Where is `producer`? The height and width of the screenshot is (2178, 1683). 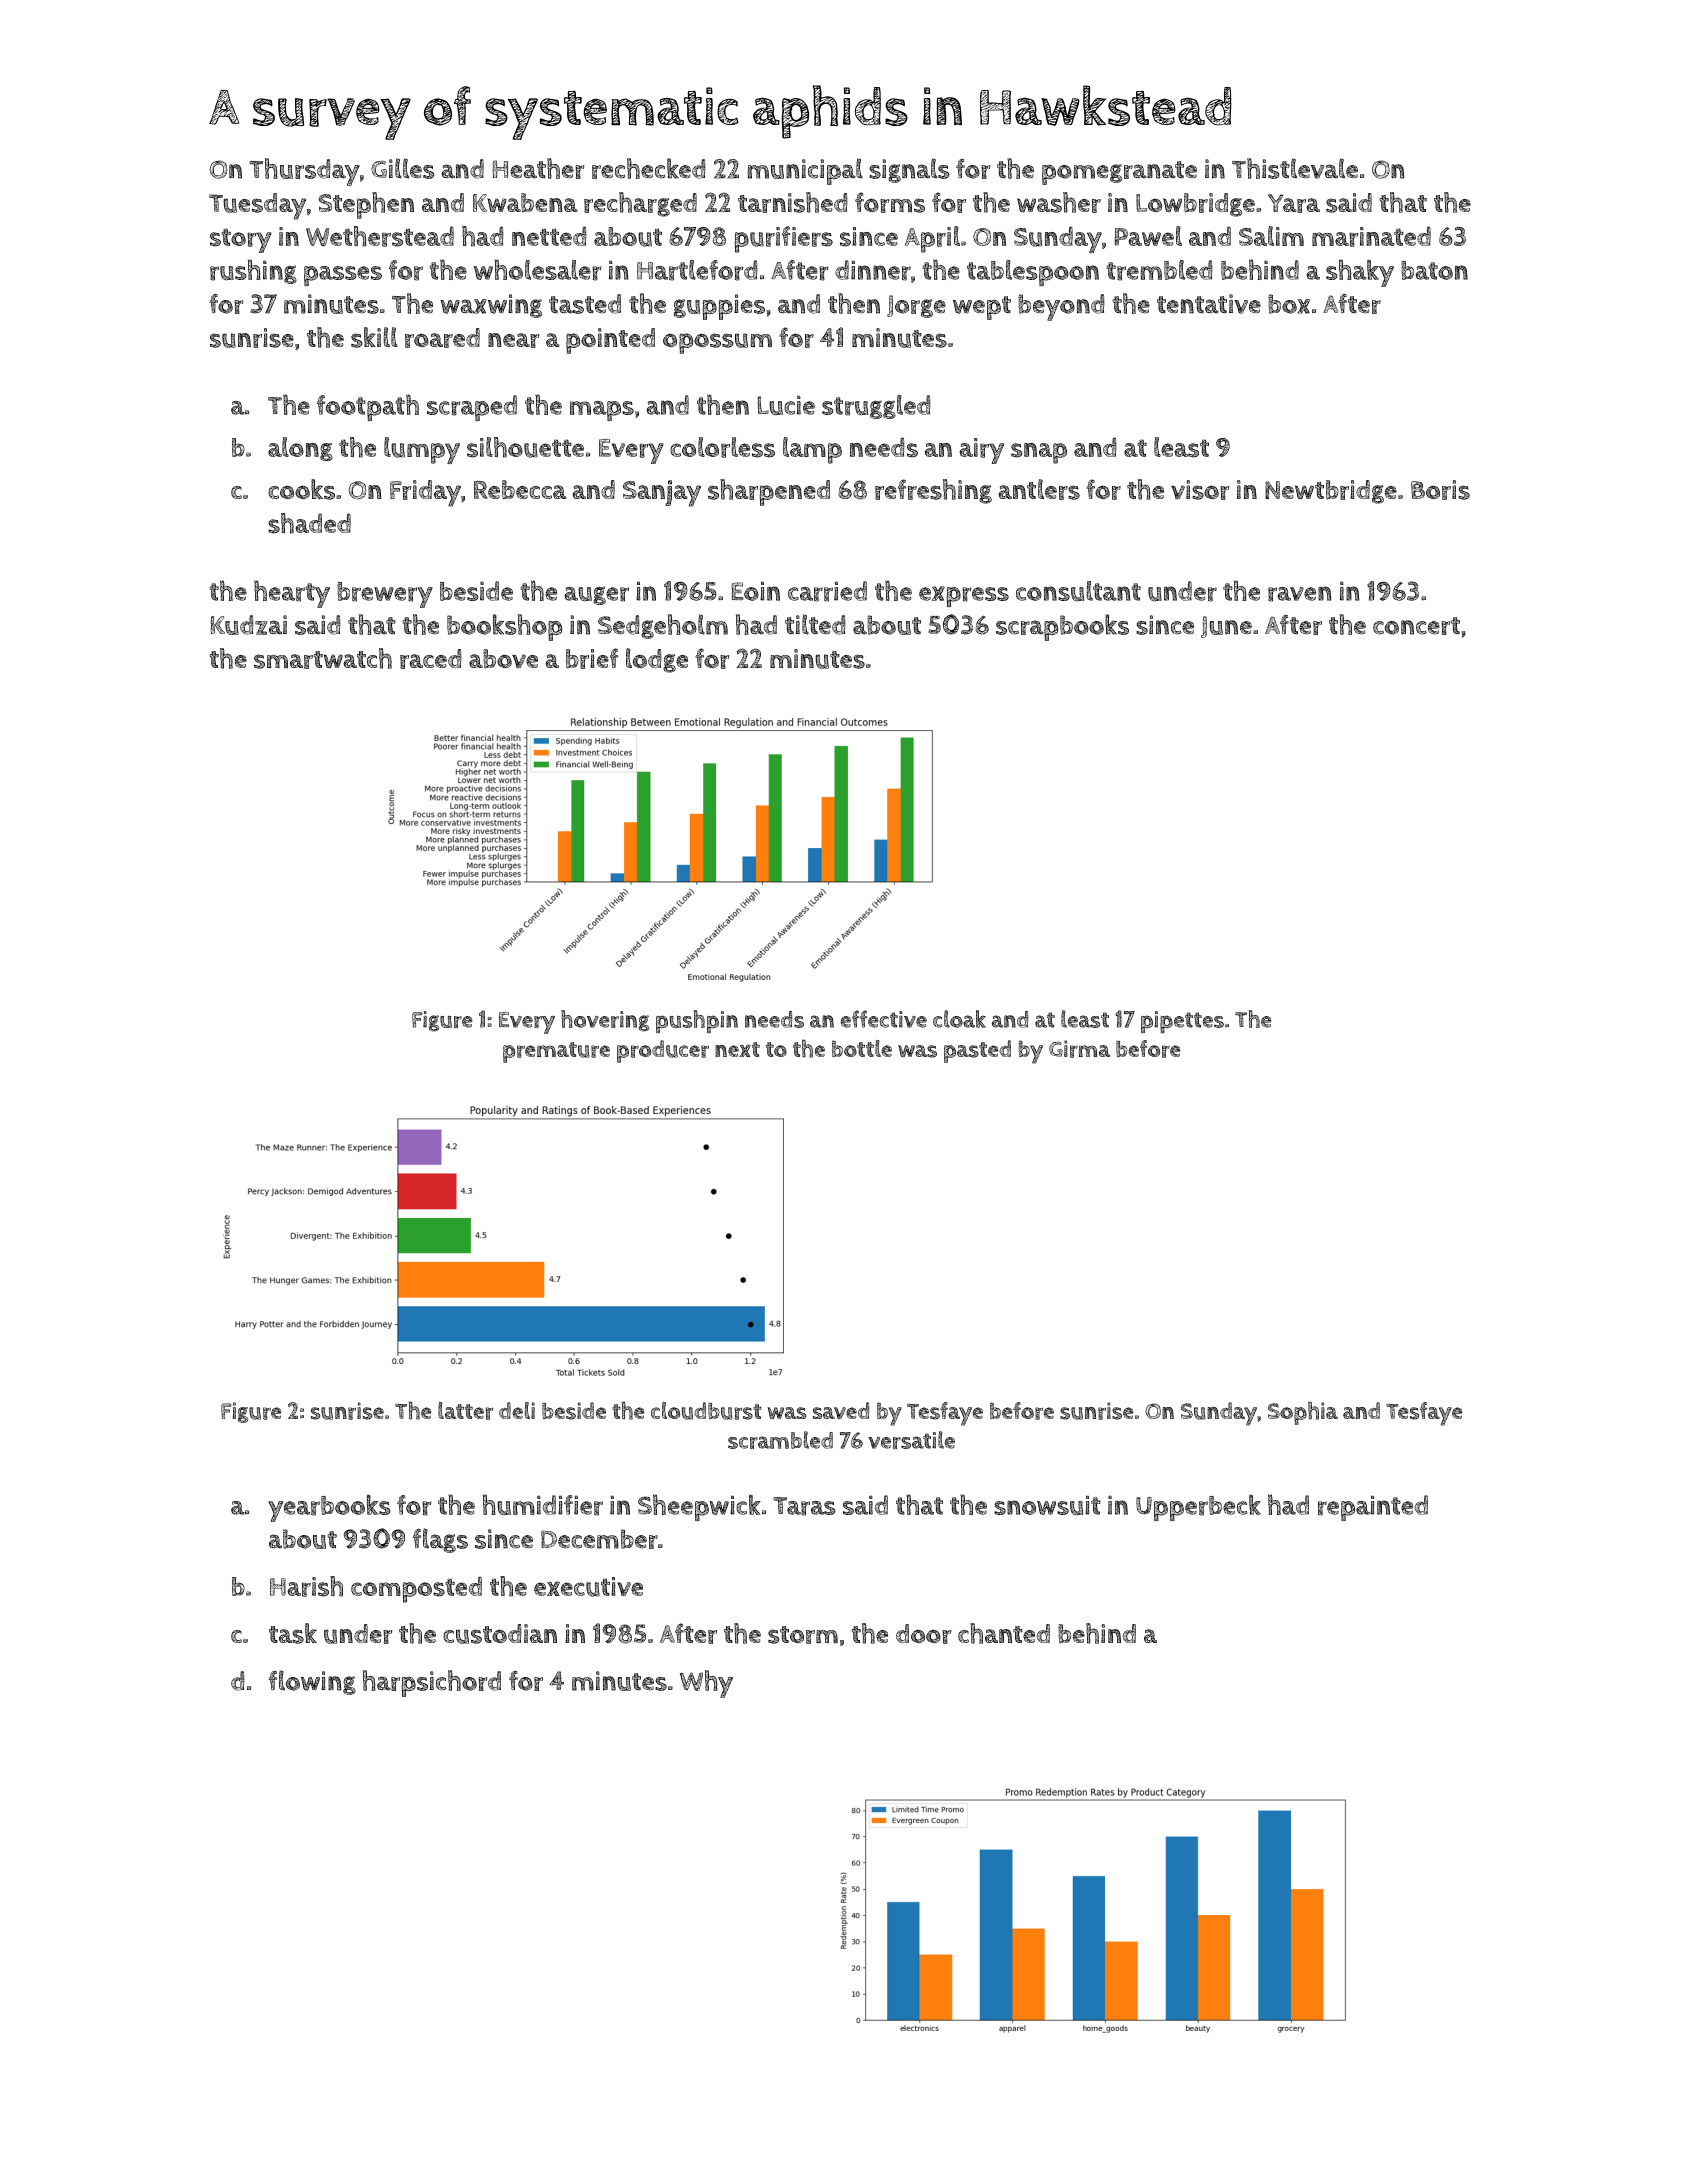 producer is located at coordinates (663, 1051).
